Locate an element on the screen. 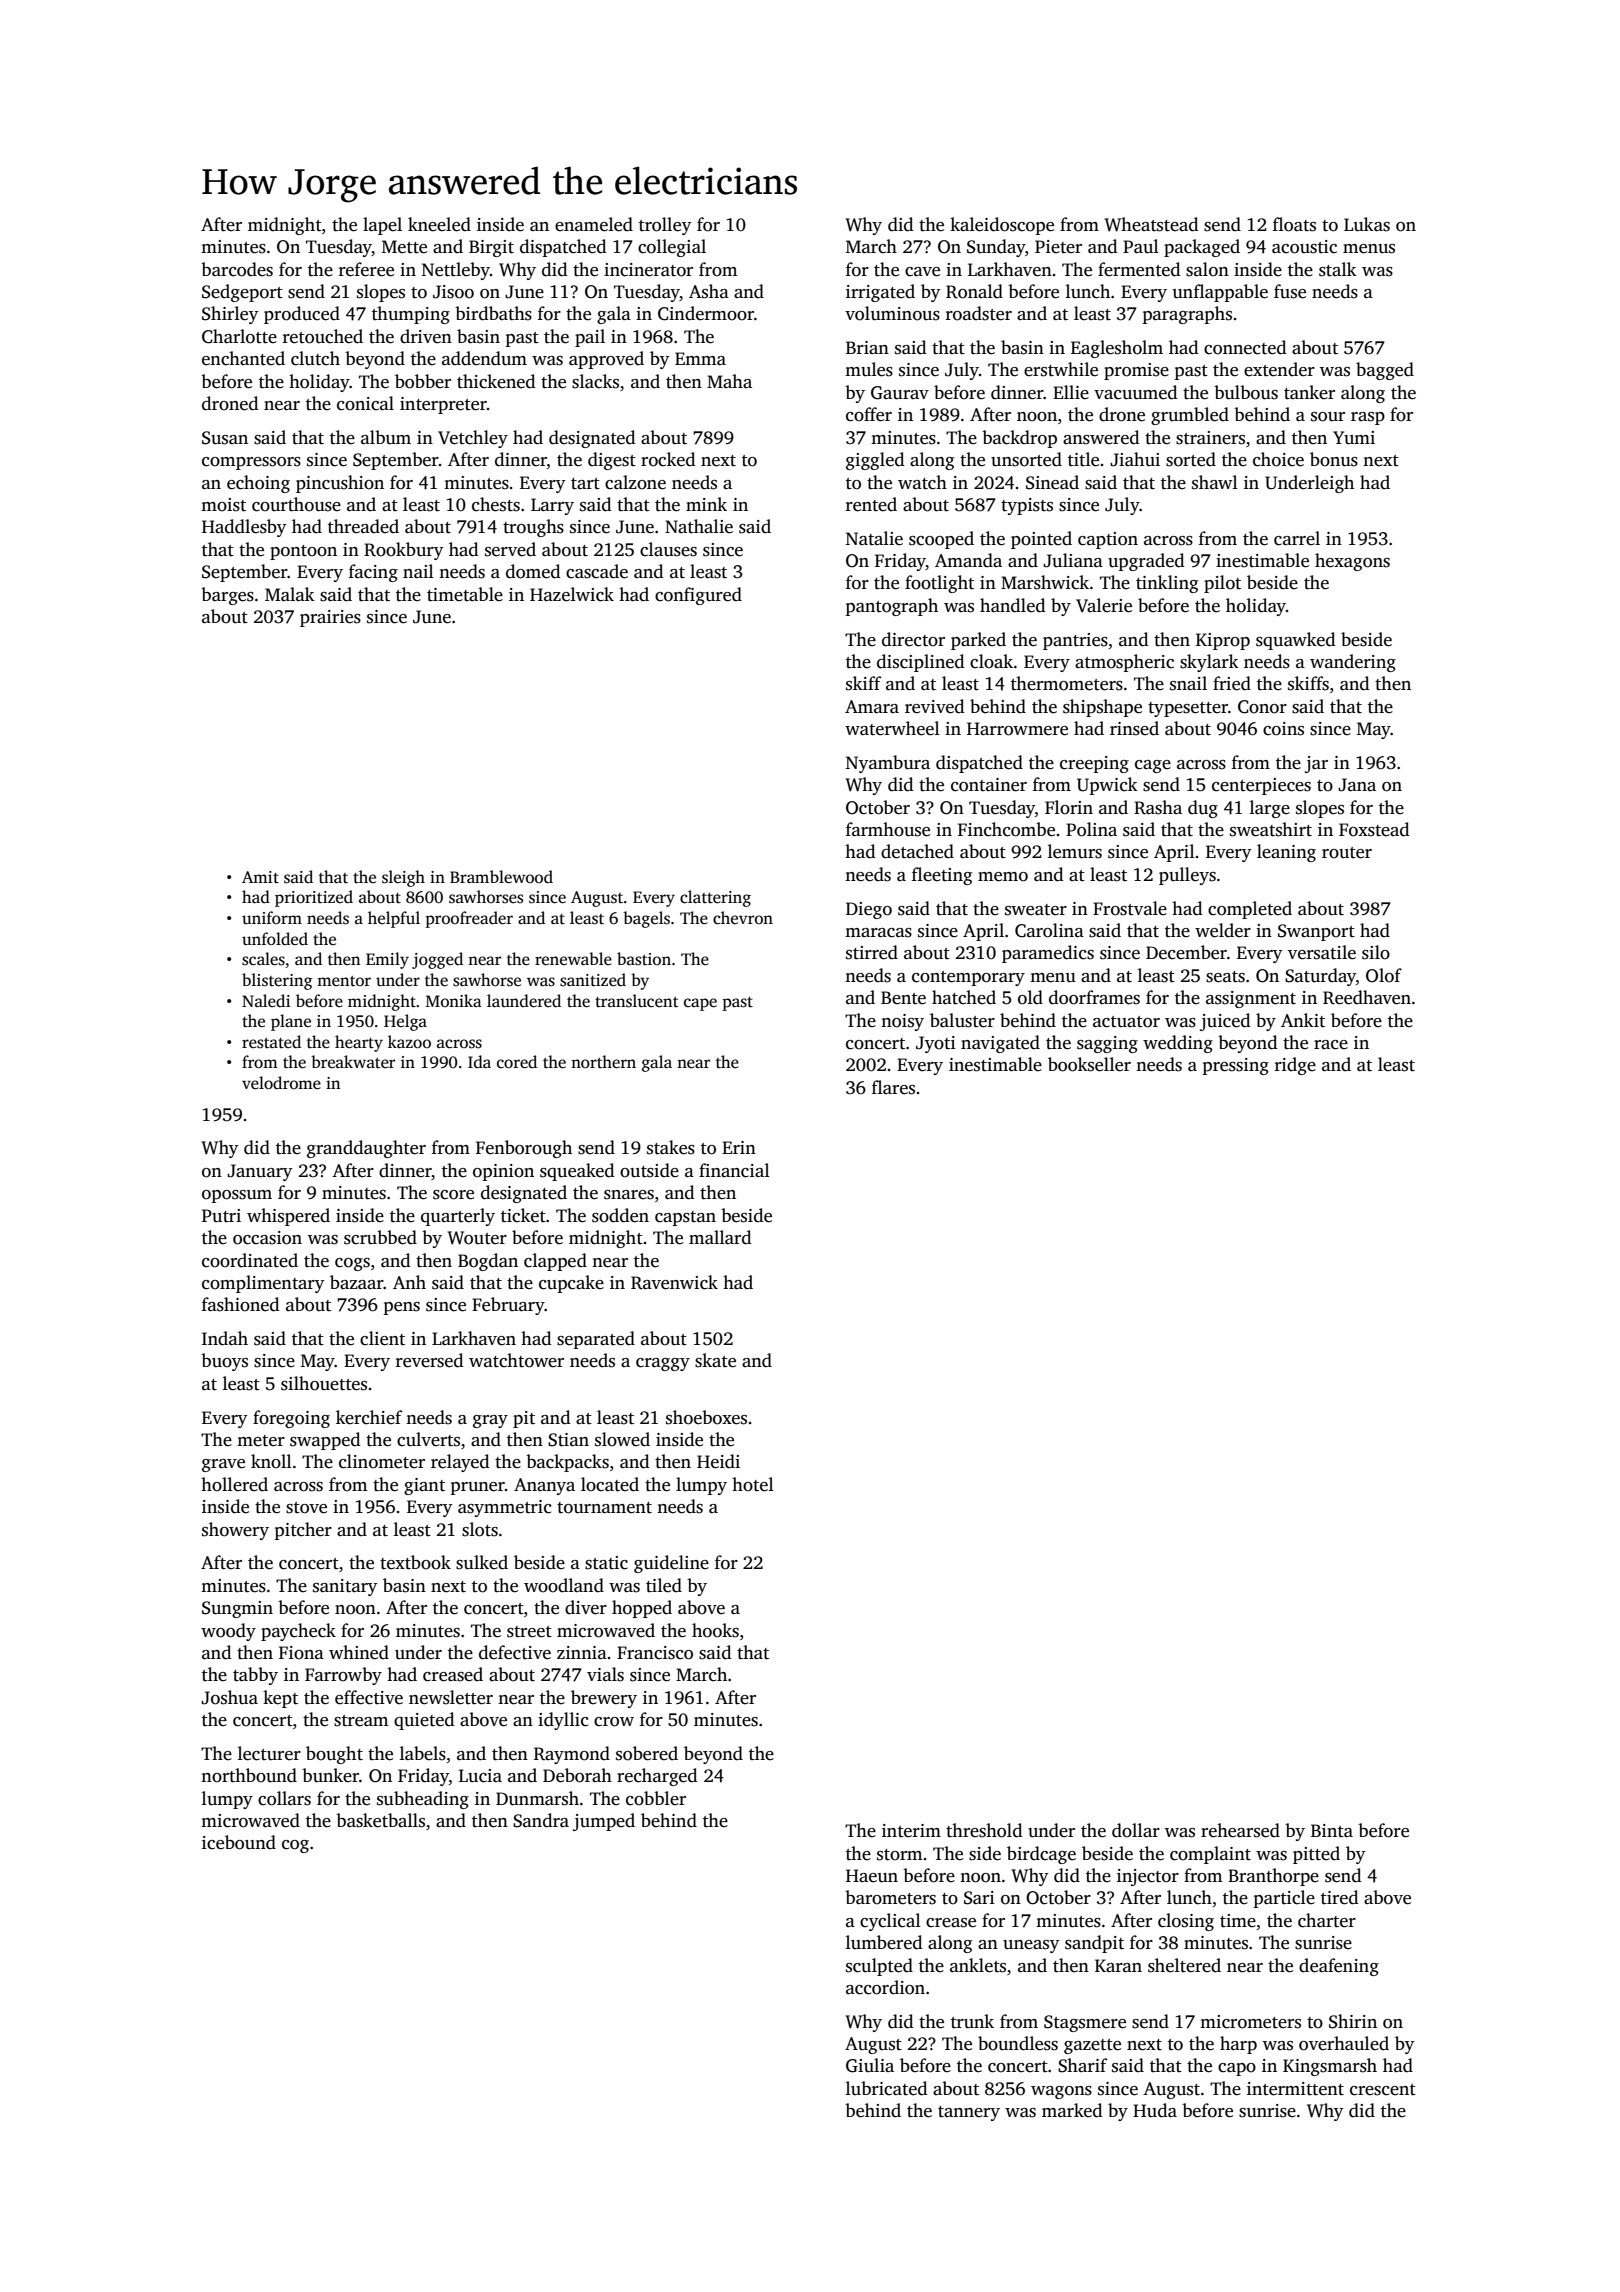 This screenshot has width=1620, height=2292. hooks is located at coordinates (715, 1630).
